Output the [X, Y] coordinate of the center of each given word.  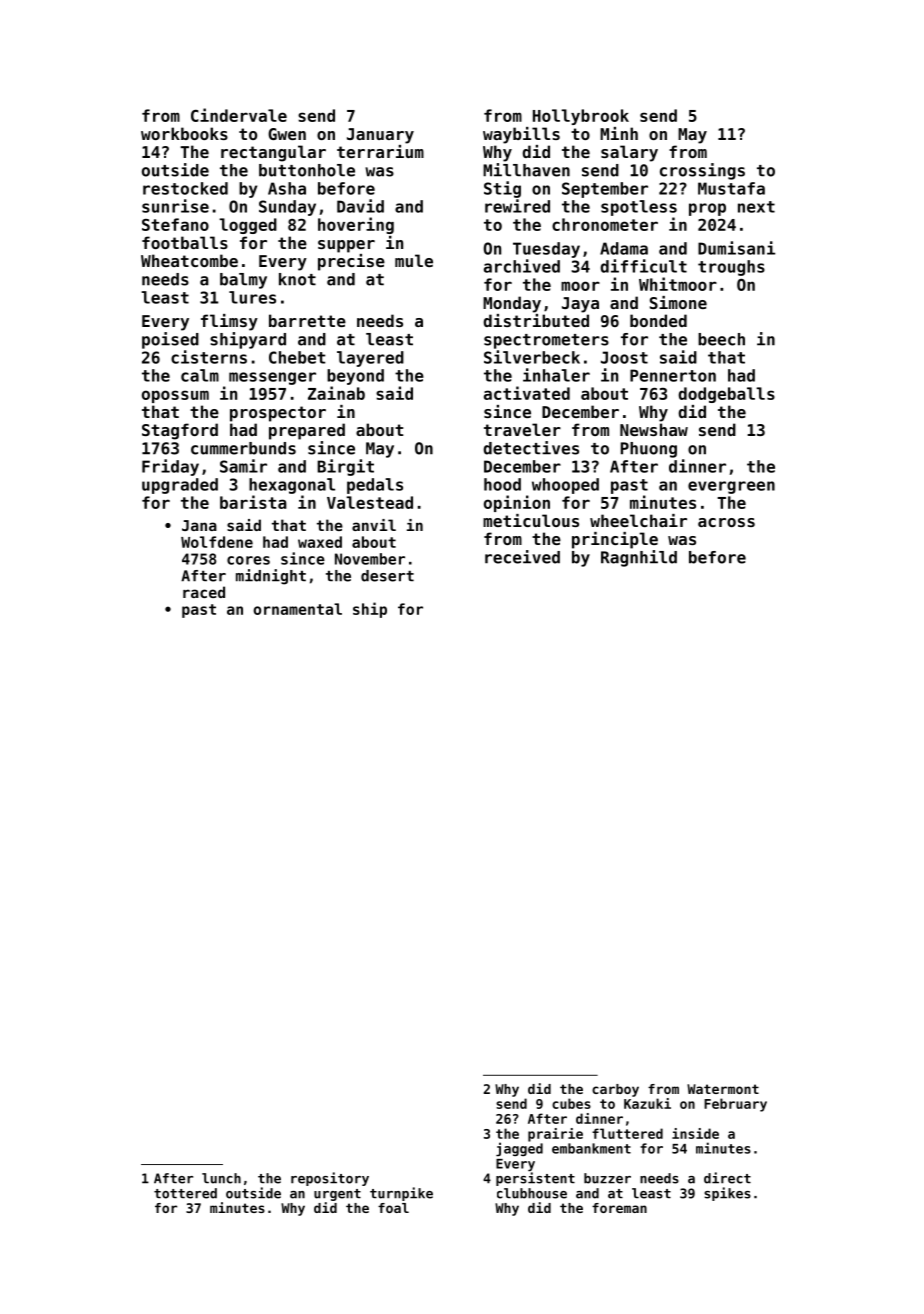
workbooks [184, 133]
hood [502, 484]
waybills [521, 135]
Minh [619, 133]
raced [204, 592]
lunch [221, 1178]
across [726, 522]
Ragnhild [639, 558]
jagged [519, 1149]
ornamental [297, 609]
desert [387, 576]
